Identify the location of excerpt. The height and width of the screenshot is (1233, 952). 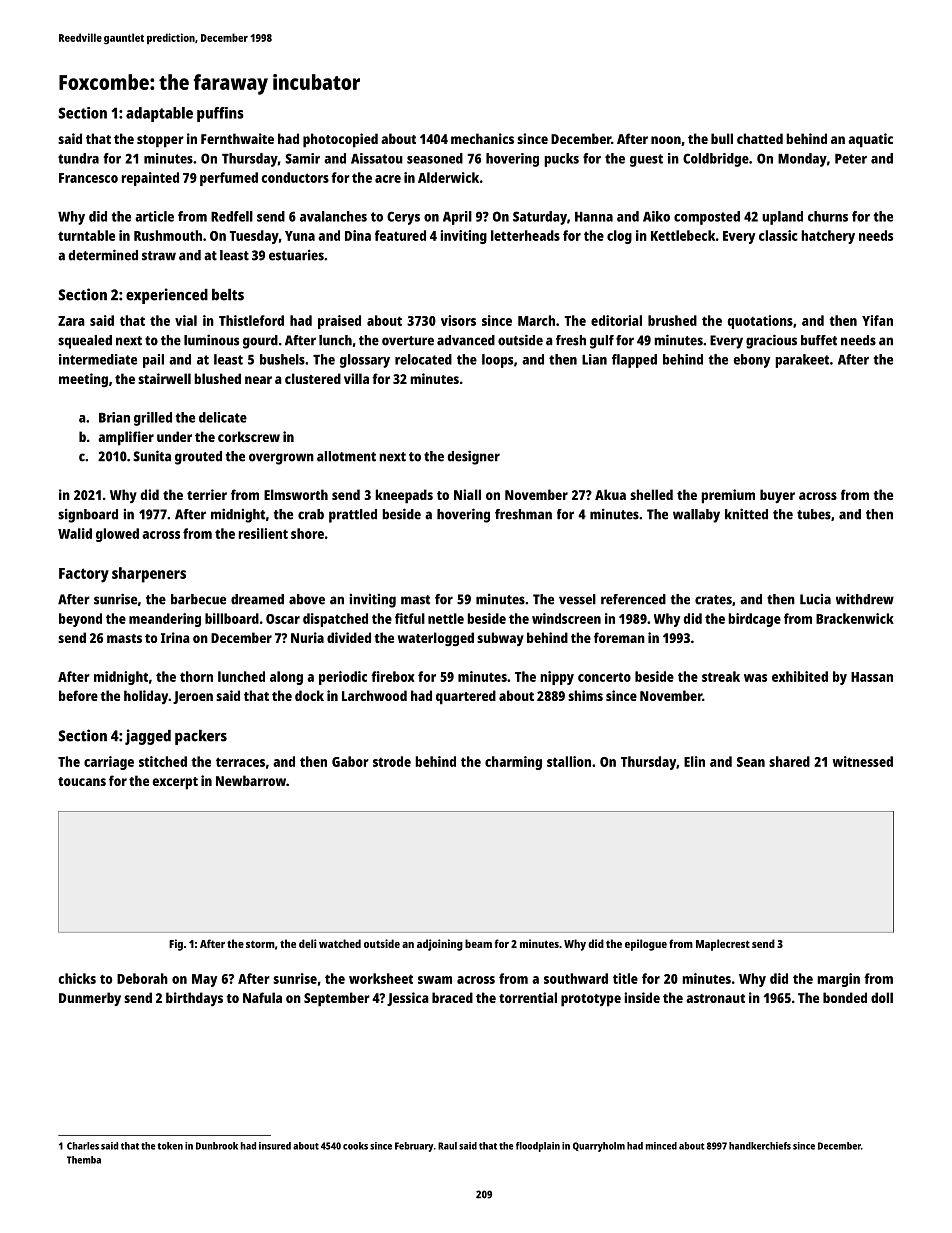
(175, 783).
